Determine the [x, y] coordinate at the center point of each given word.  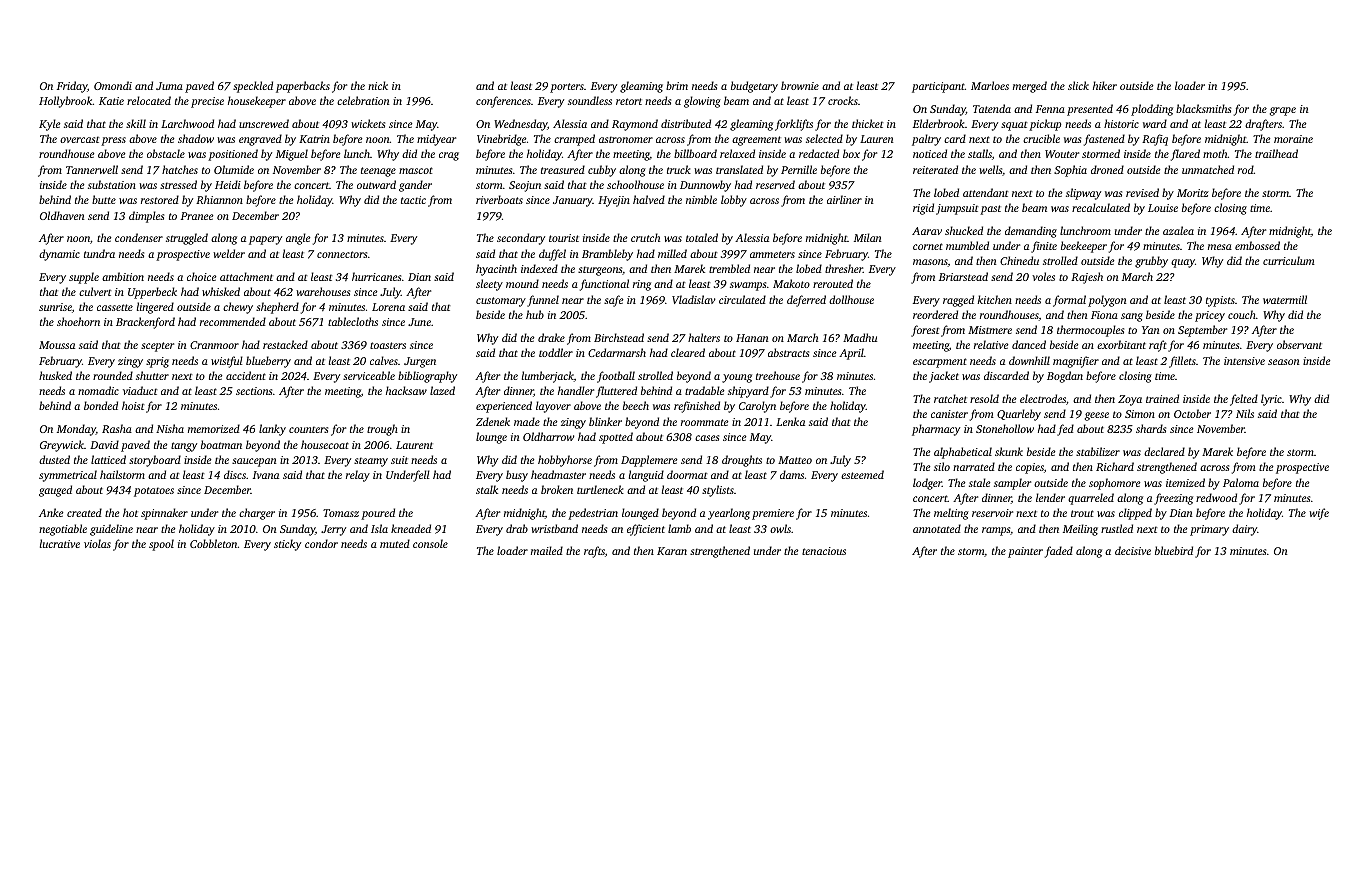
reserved [775, 184]
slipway [1083, 194]
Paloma [1241, 482]
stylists [718, 491]
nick [378, 85]
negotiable [63, 530]
